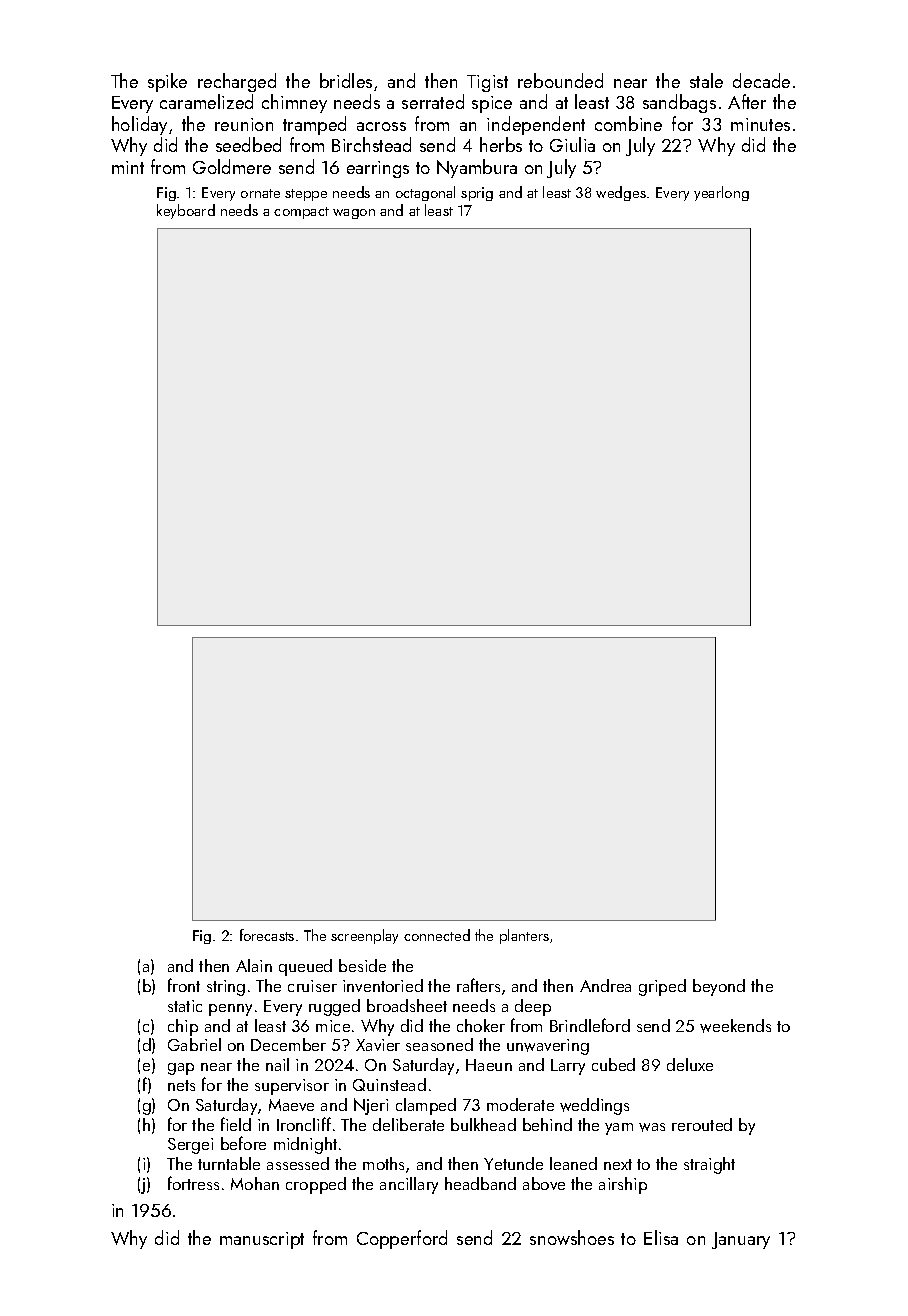 The height and width of the screenshot is (1316, 908). What do you see at coordinates (613, 1064) in the screenshot?
I see `cubed` at bounding box center [613, 1064].
